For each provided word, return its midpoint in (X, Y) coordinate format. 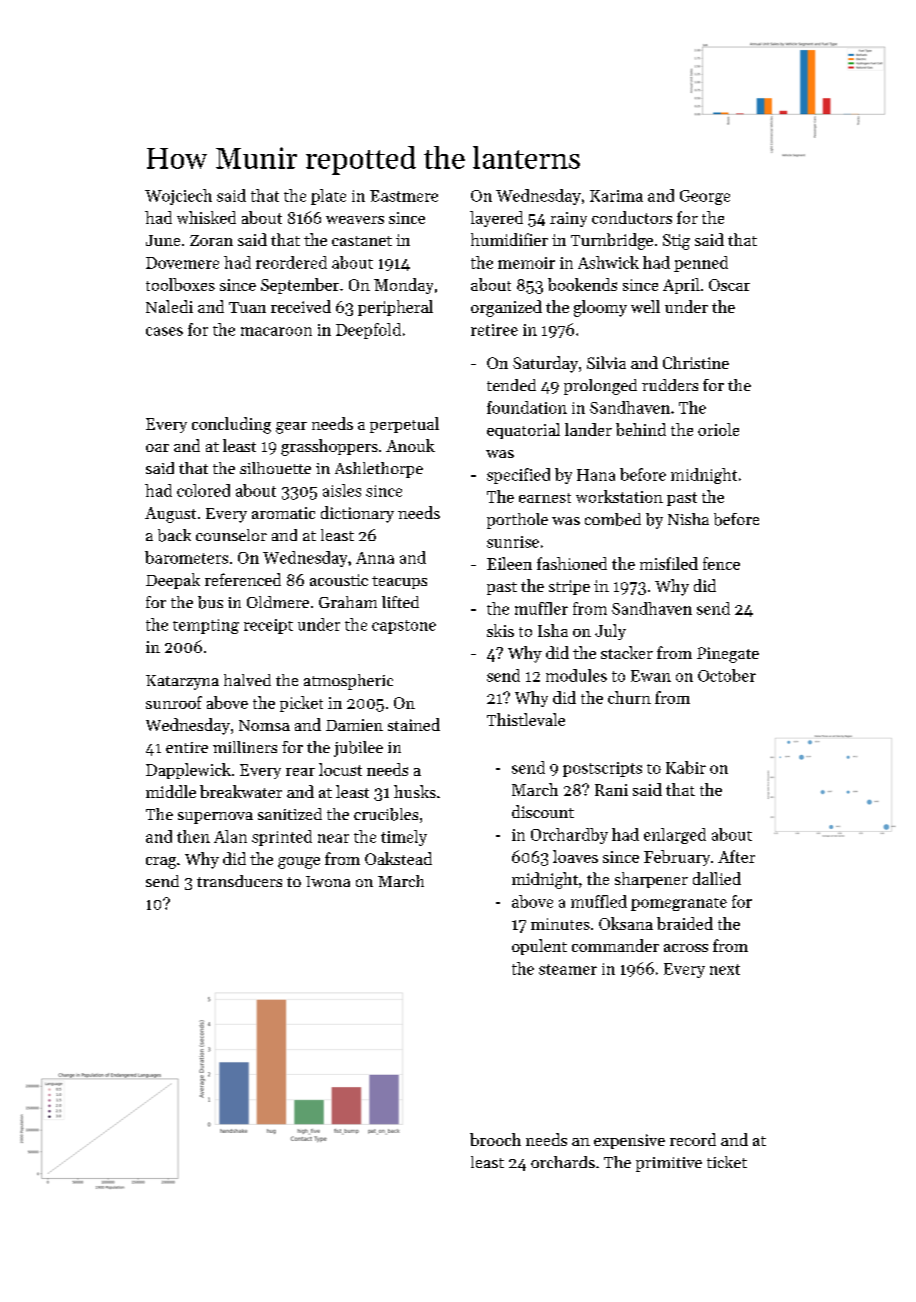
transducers (239, 881)
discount (543, 811)
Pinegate (728, 655)
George (705, 197)
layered (496, 219)
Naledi (169, 306)
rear (300, 772)
